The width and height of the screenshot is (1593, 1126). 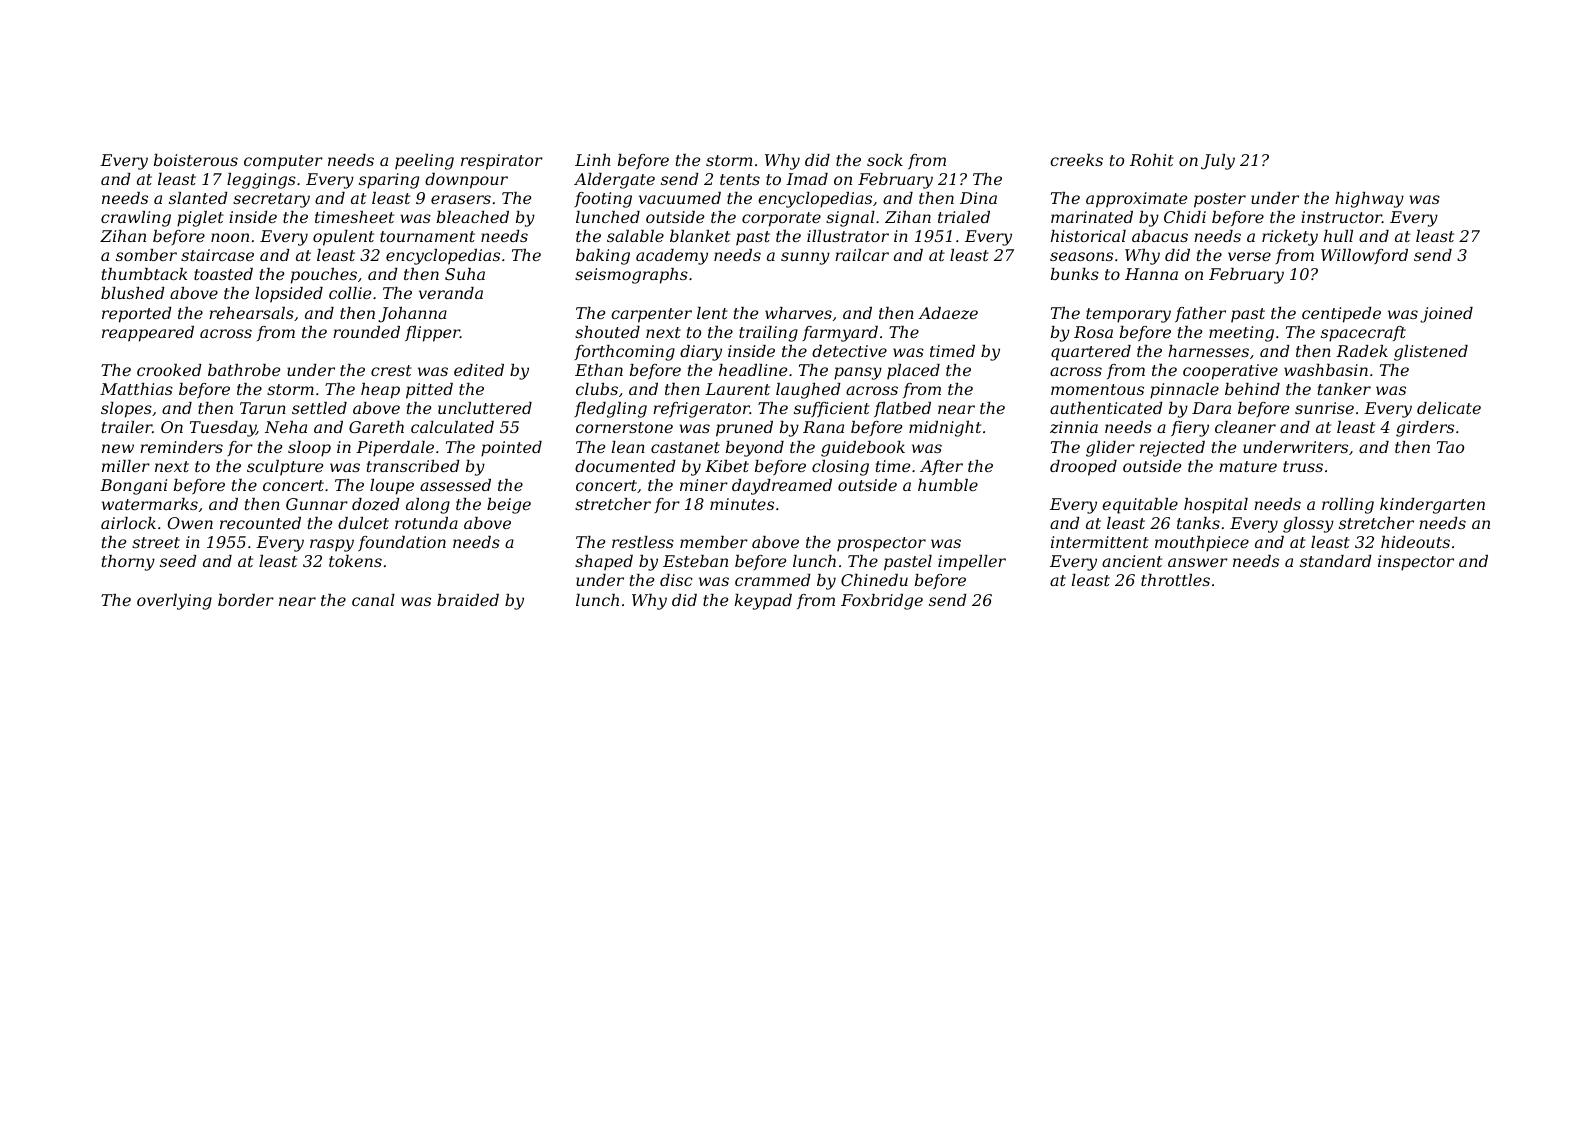 What do you see at coordinates (635, 236) in the screenshot?
I see `salable` at bounding box center [635, 236].
